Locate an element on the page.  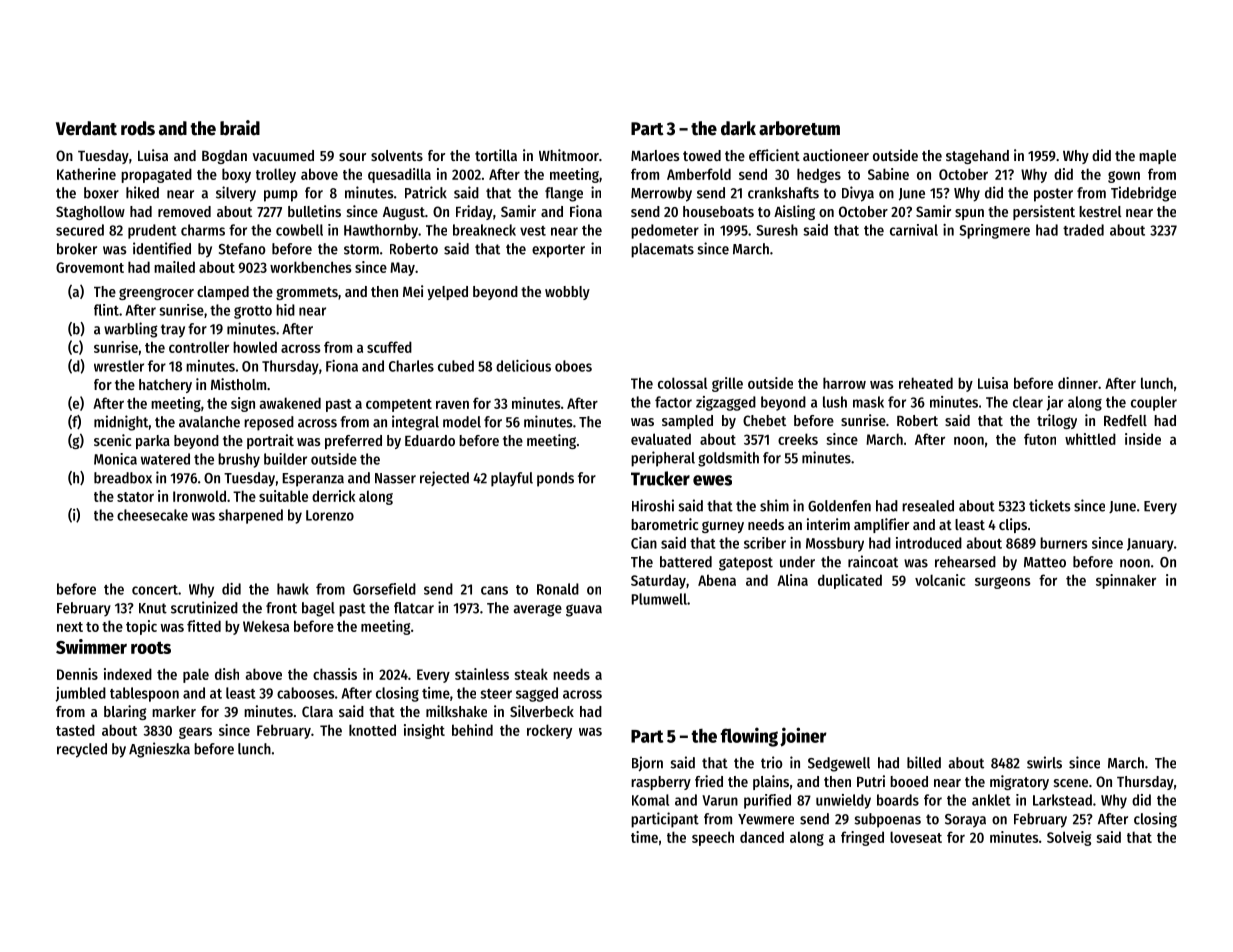
Cian is located at coordinates (644, 543).
